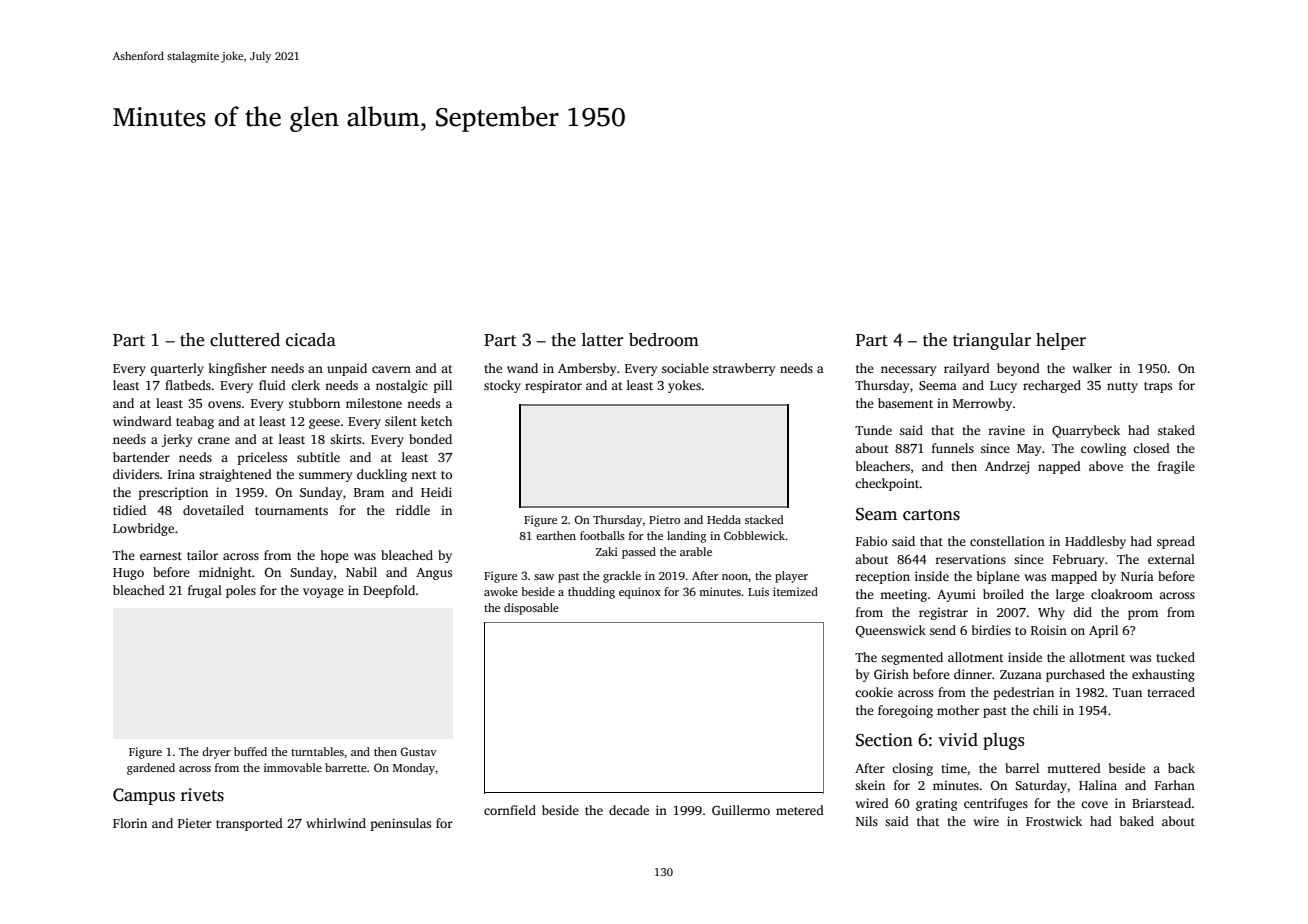 This image has width=1308, height=924. Describe the element at coordinates (1059, 467) in the image. I see `napped` at that location.
